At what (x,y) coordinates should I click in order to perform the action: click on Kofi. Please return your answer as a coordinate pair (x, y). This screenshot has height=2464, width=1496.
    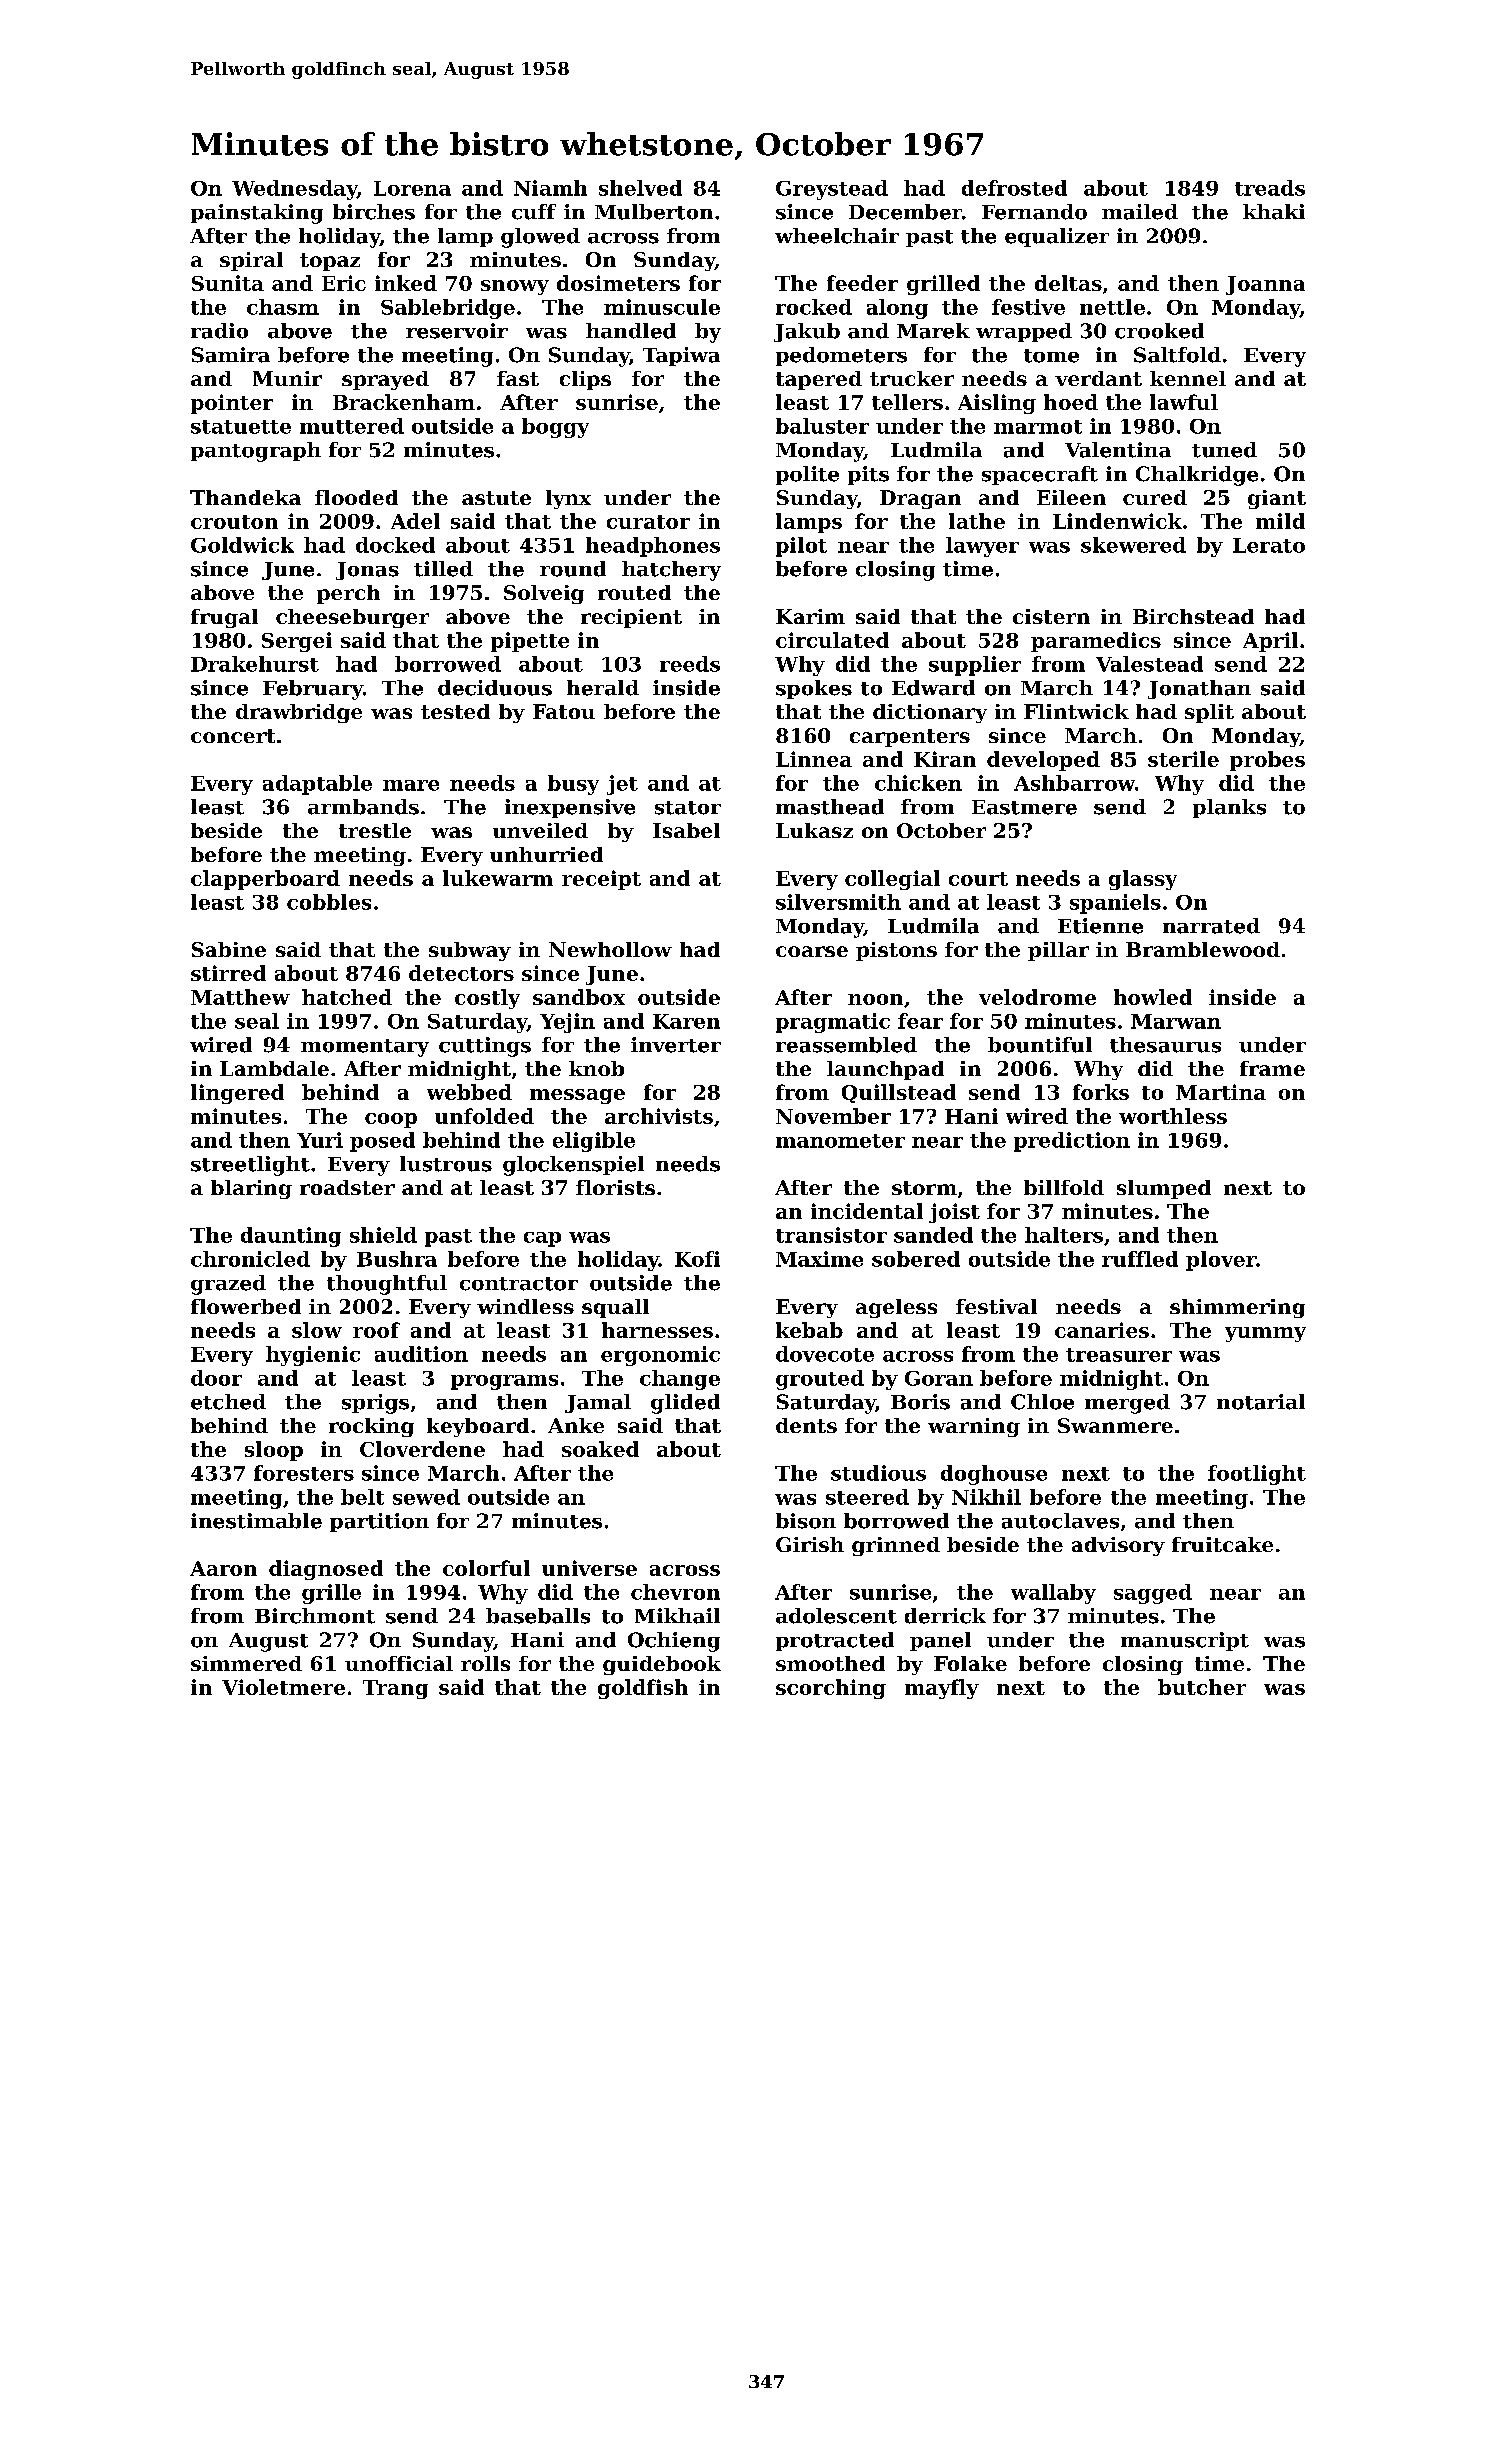
    Looking at the image, I should click on (697, 1259).
